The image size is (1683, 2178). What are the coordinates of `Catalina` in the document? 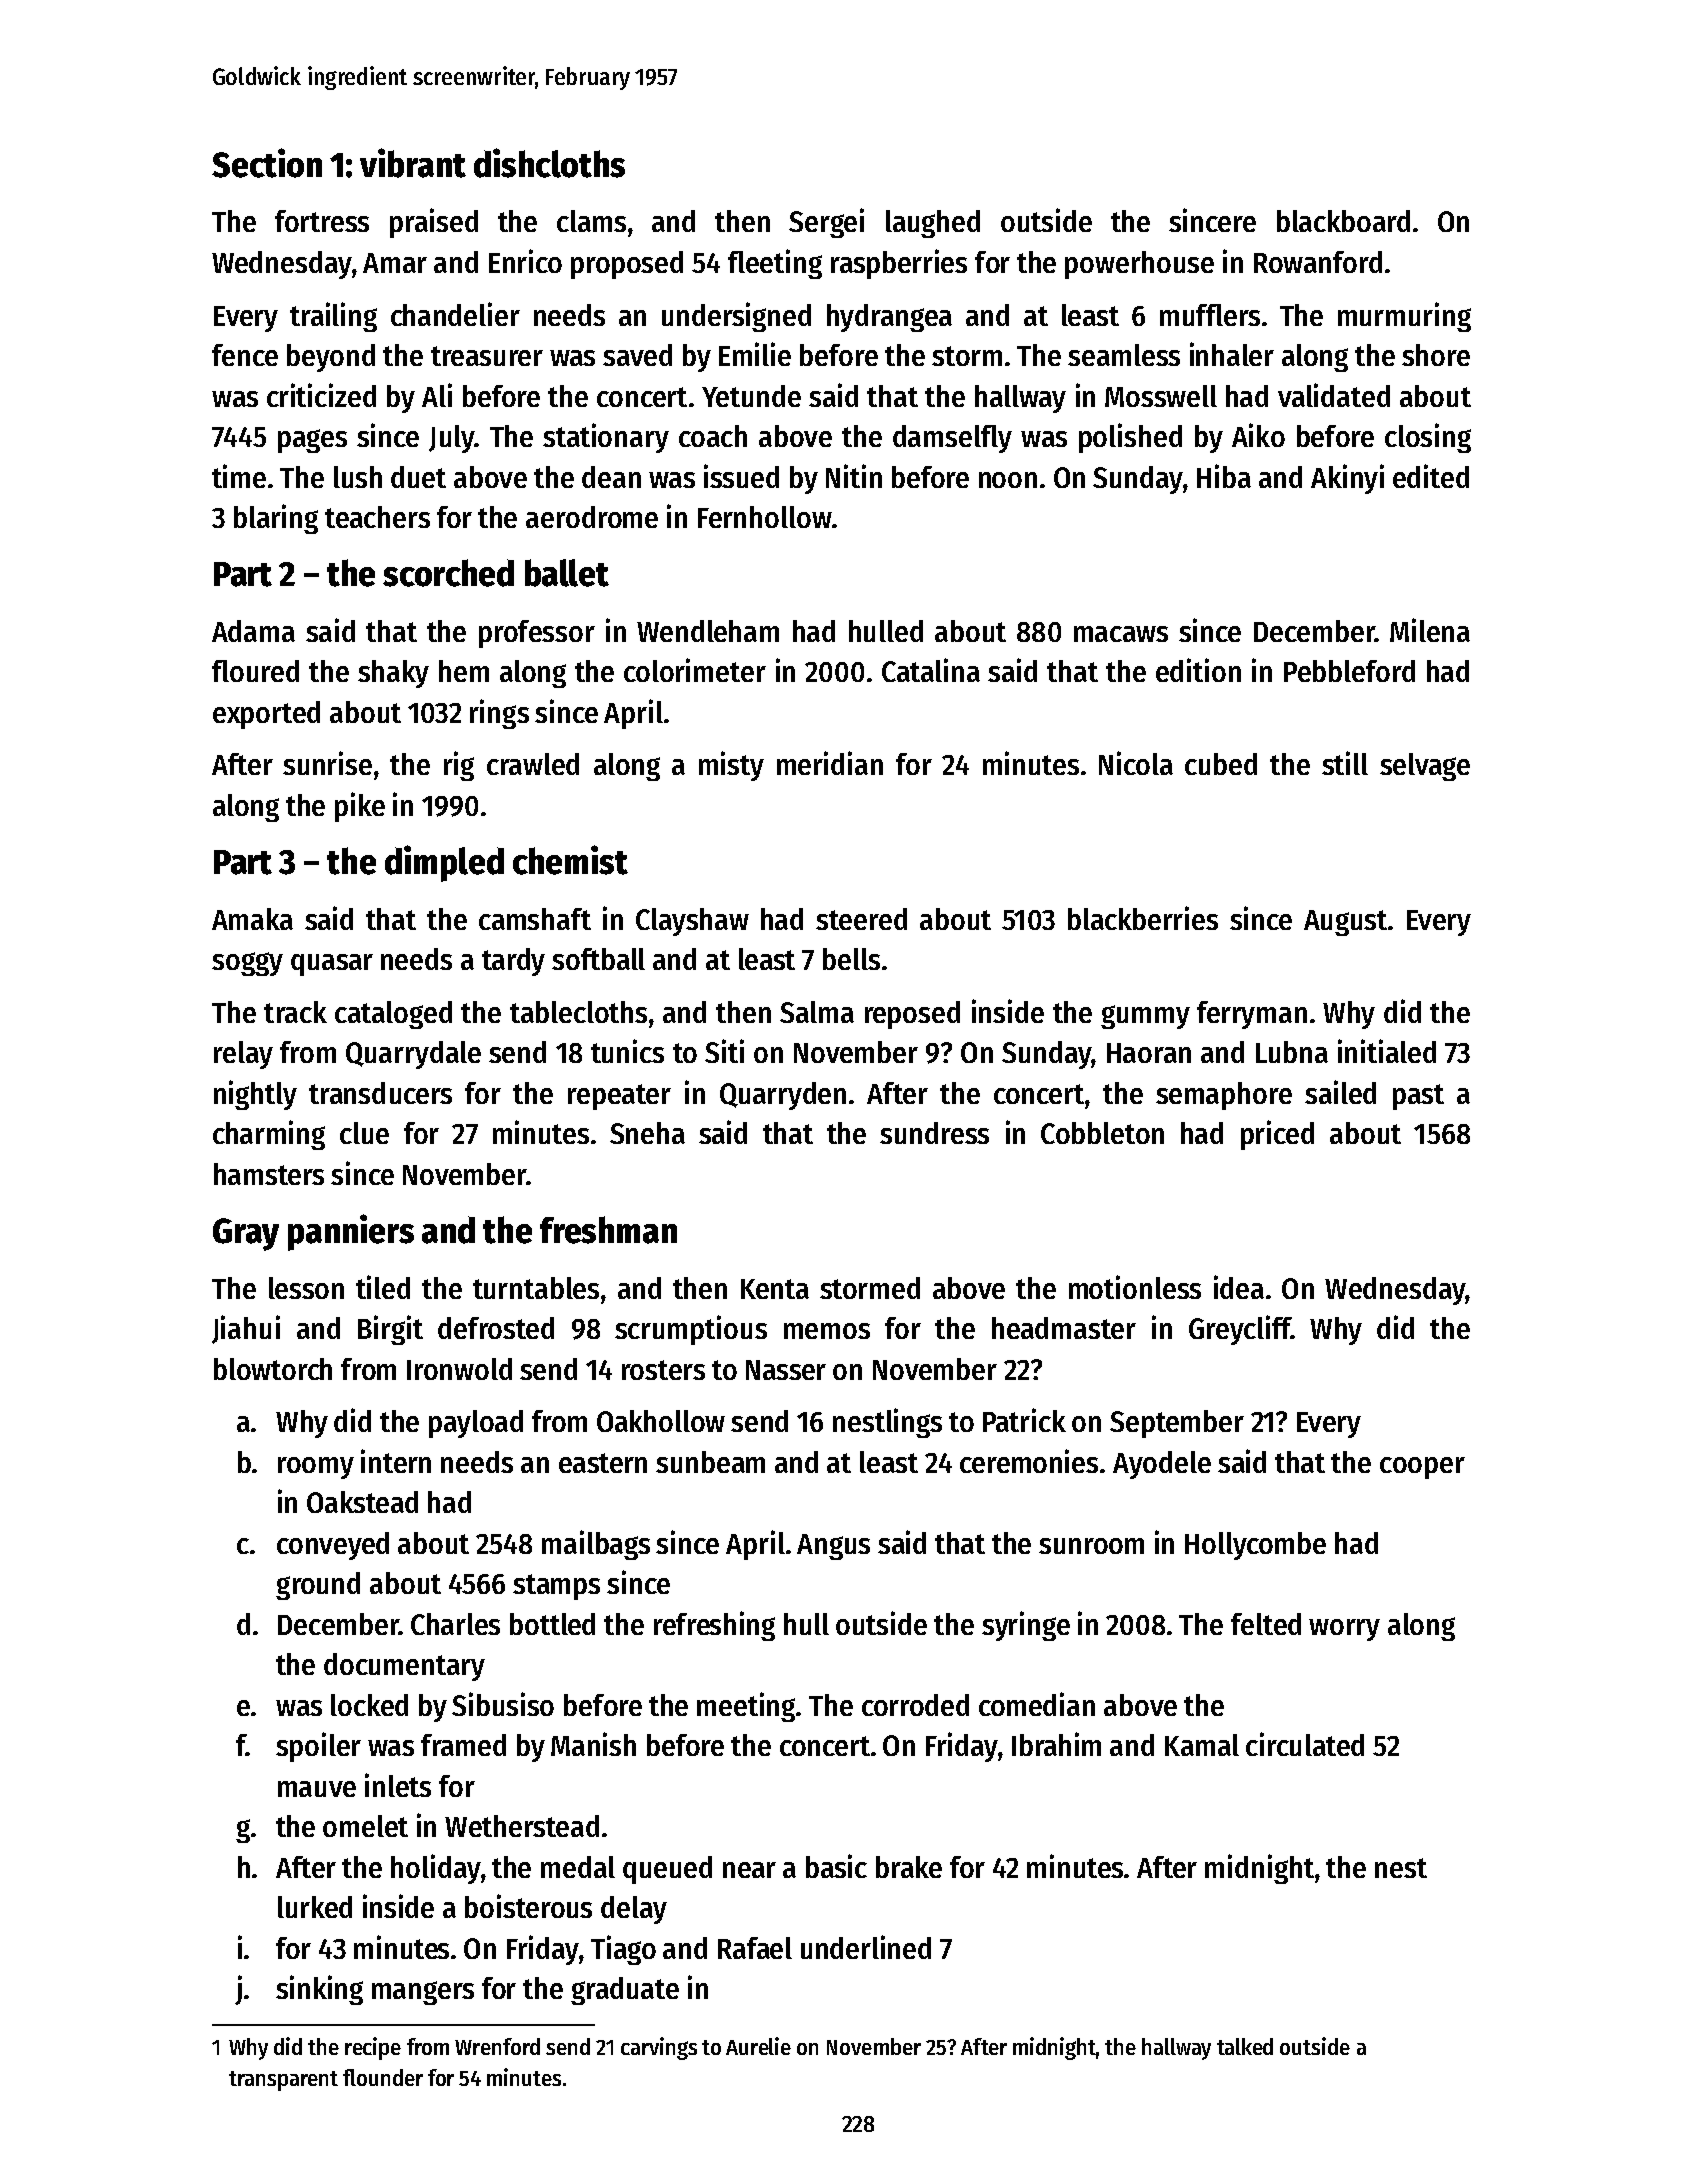 It's located at (931, 670).
